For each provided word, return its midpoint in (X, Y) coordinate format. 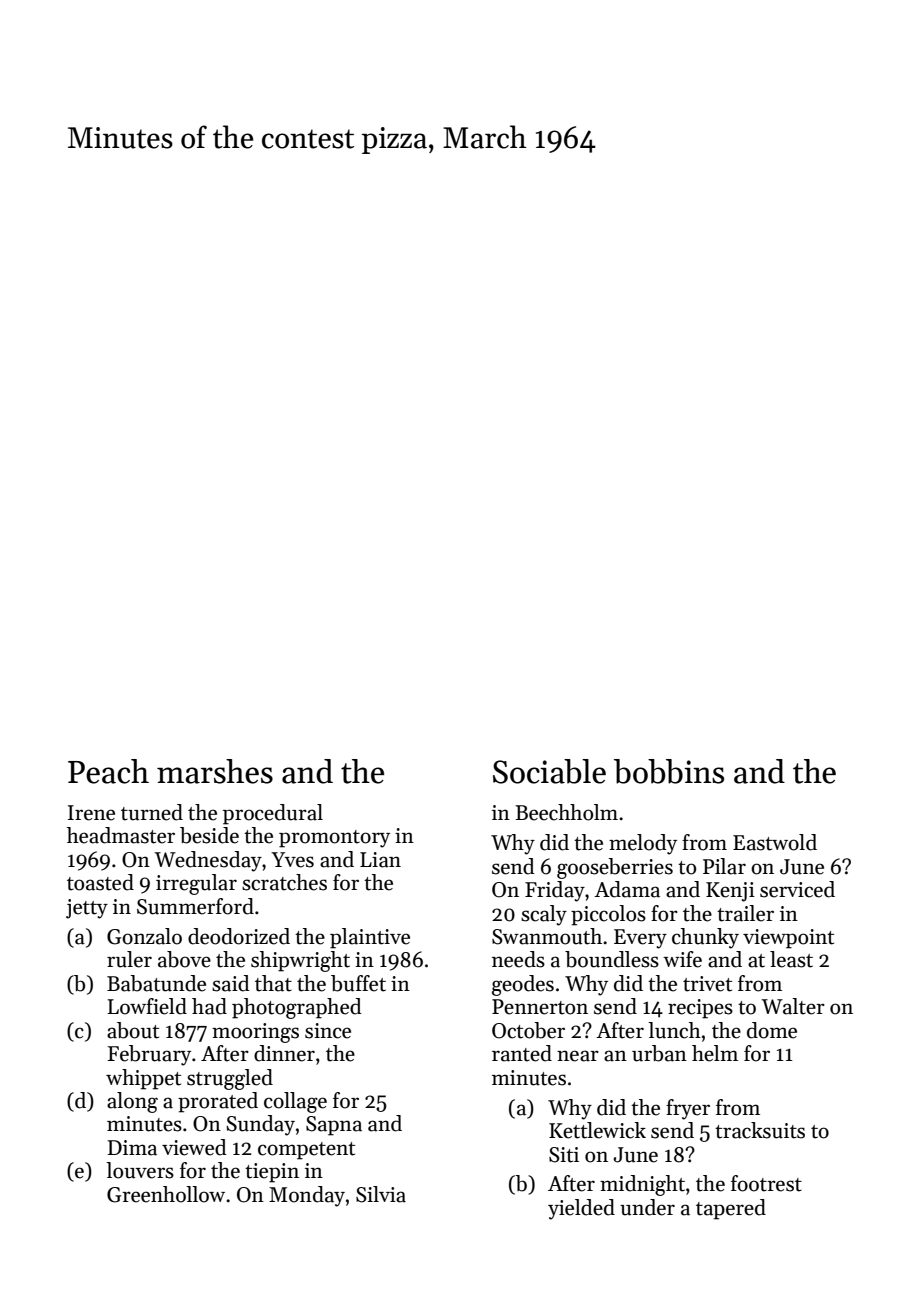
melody (643, 844)
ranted (522, 1053)
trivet (707, 984)
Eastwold (775, 842)
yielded (581, 1209)
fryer (688, 1109)
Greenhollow (166, 1194)
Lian (380, 860)
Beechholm (566, 812)
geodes (523, 985)
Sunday (260, 1125)
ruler (129, 959)
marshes (215, 771)
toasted (100, 882)
